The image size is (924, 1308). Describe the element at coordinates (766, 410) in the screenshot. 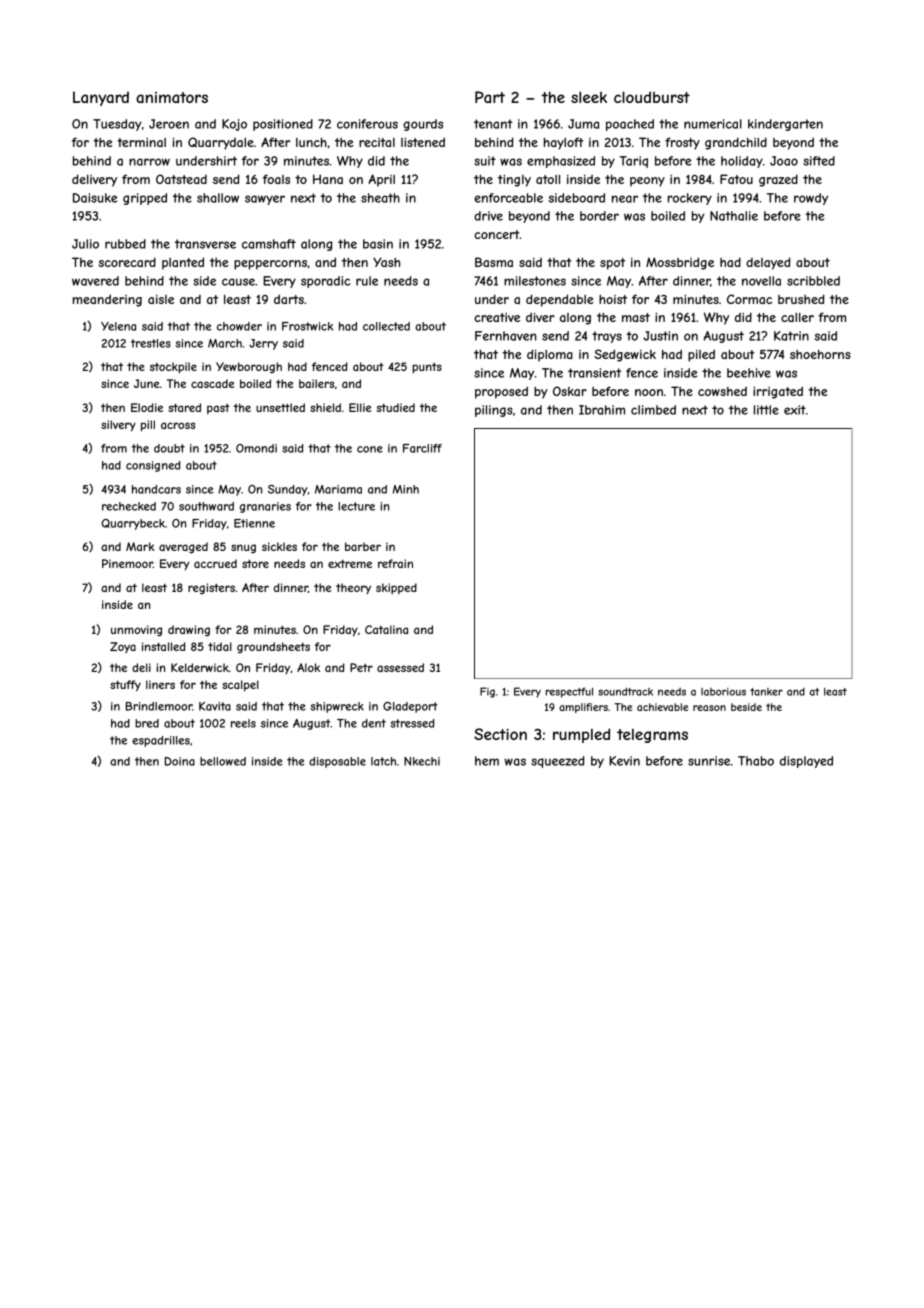

I see `little` at that location.
